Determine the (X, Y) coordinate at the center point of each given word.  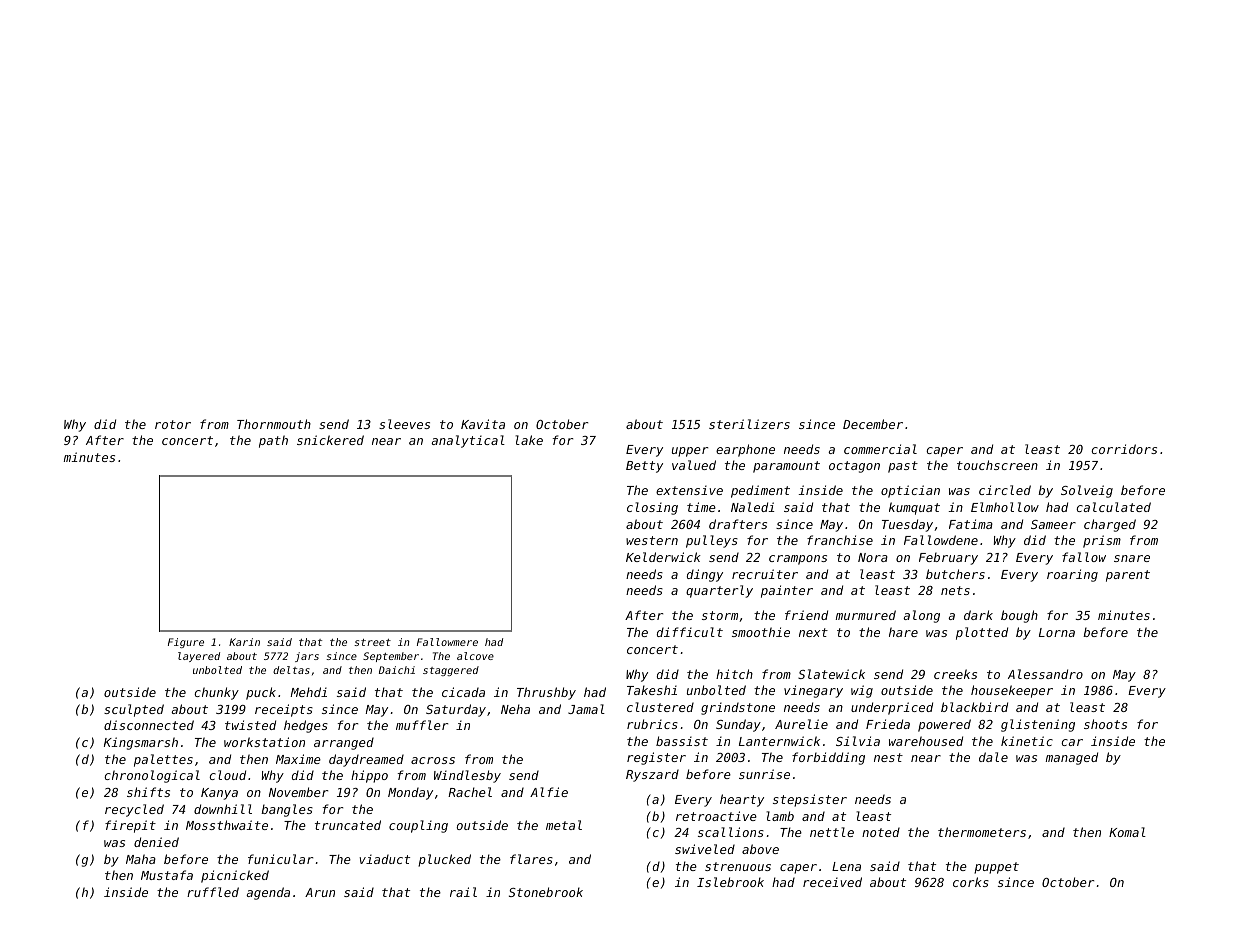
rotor (173, 424)
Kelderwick (663, 557)
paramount (786, 467)
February (948, 558)
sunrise (764, 774)
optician (910, 491)
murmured (866, 615)
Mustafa (167, 875)
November (298, 792)
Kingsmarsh (141, 743)
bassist (682, 741)
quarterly (719, 591)
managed (1072, 758)
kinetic (1027, 741)
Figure (186, 643)
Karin (244, 642)
